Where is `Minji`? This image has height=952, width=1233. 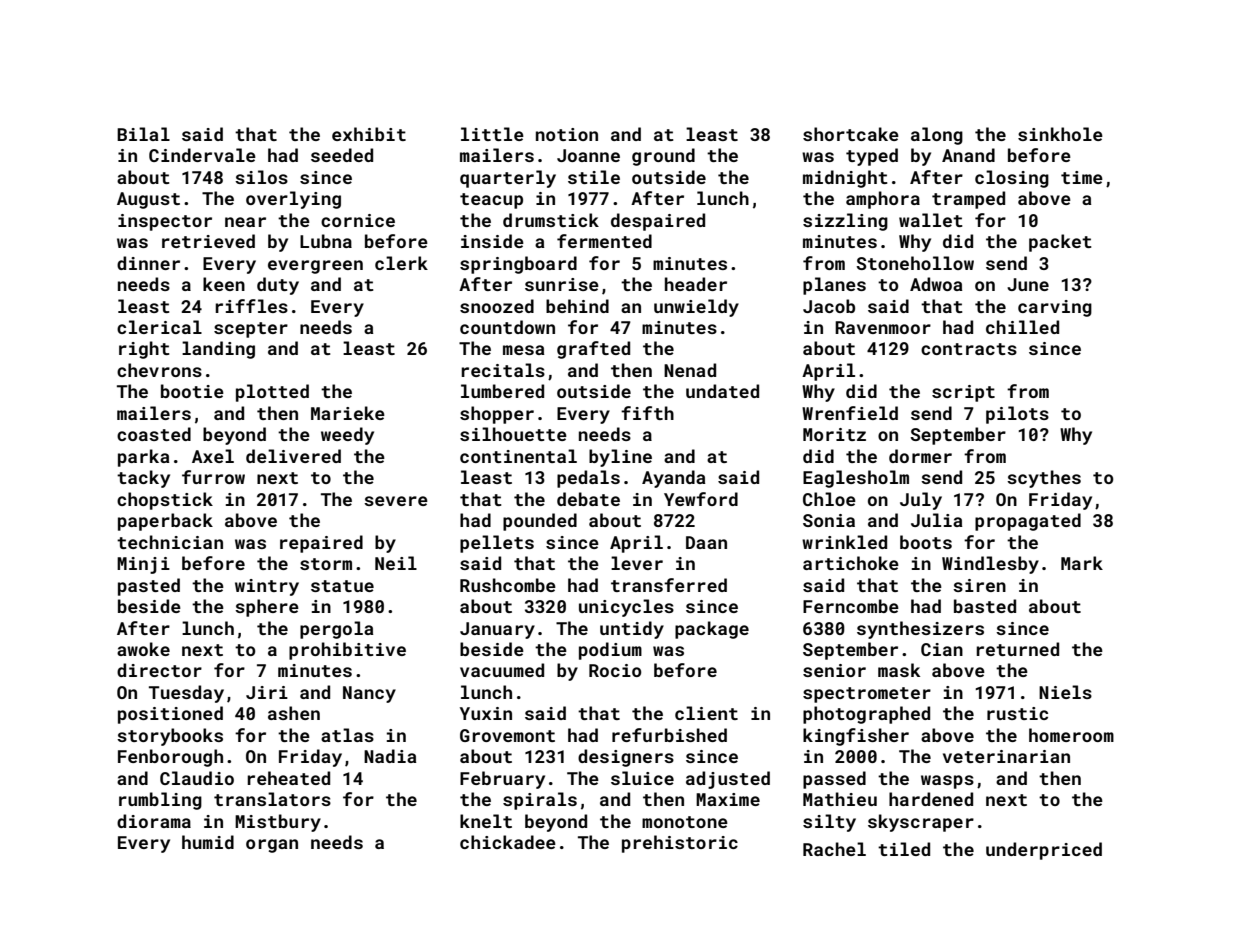 Minji is located at coordinates (143, 565).
